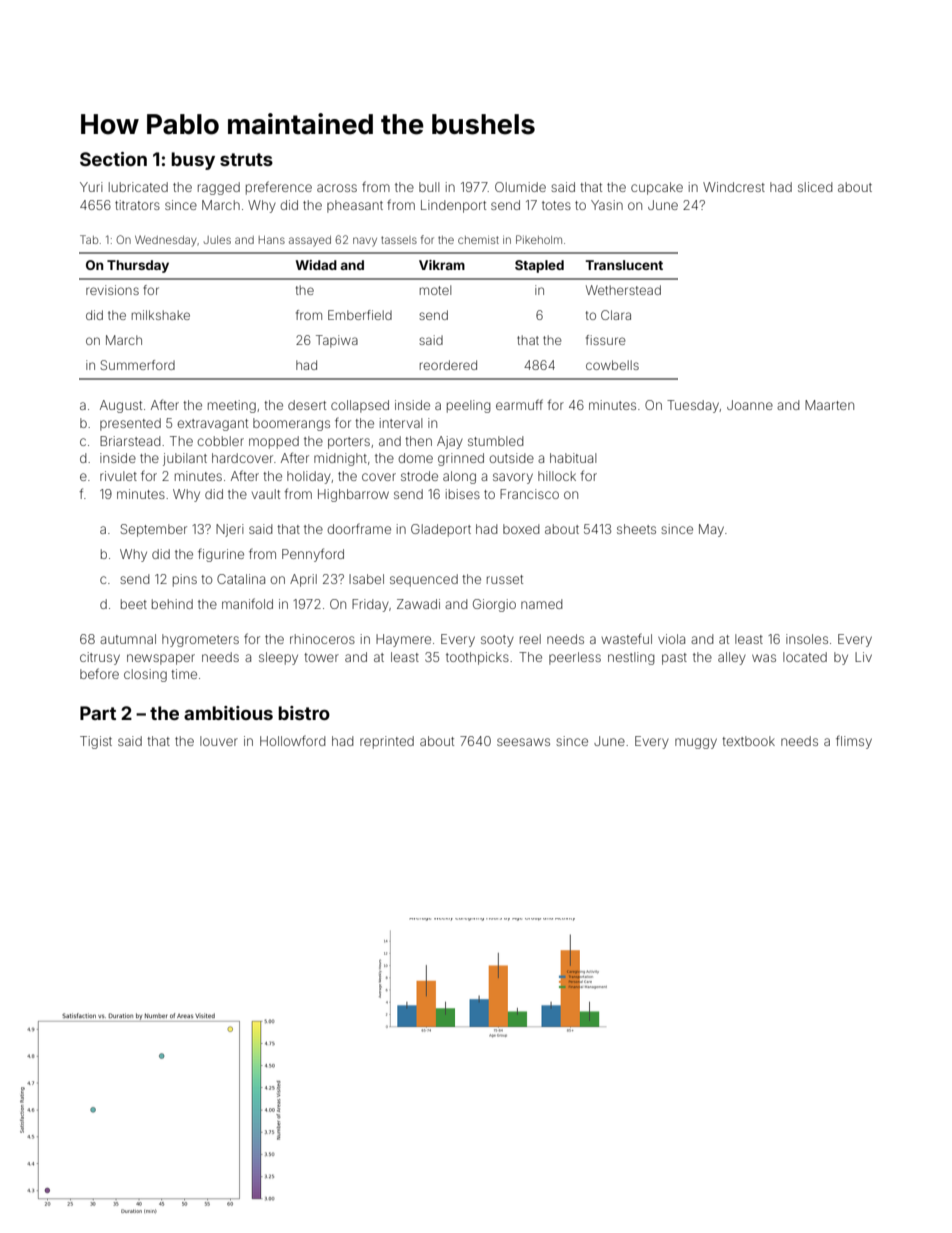 Image resolution: width=952 pixels, height=1233 pixels. I want to click on Tigist, so click(96, 742).
